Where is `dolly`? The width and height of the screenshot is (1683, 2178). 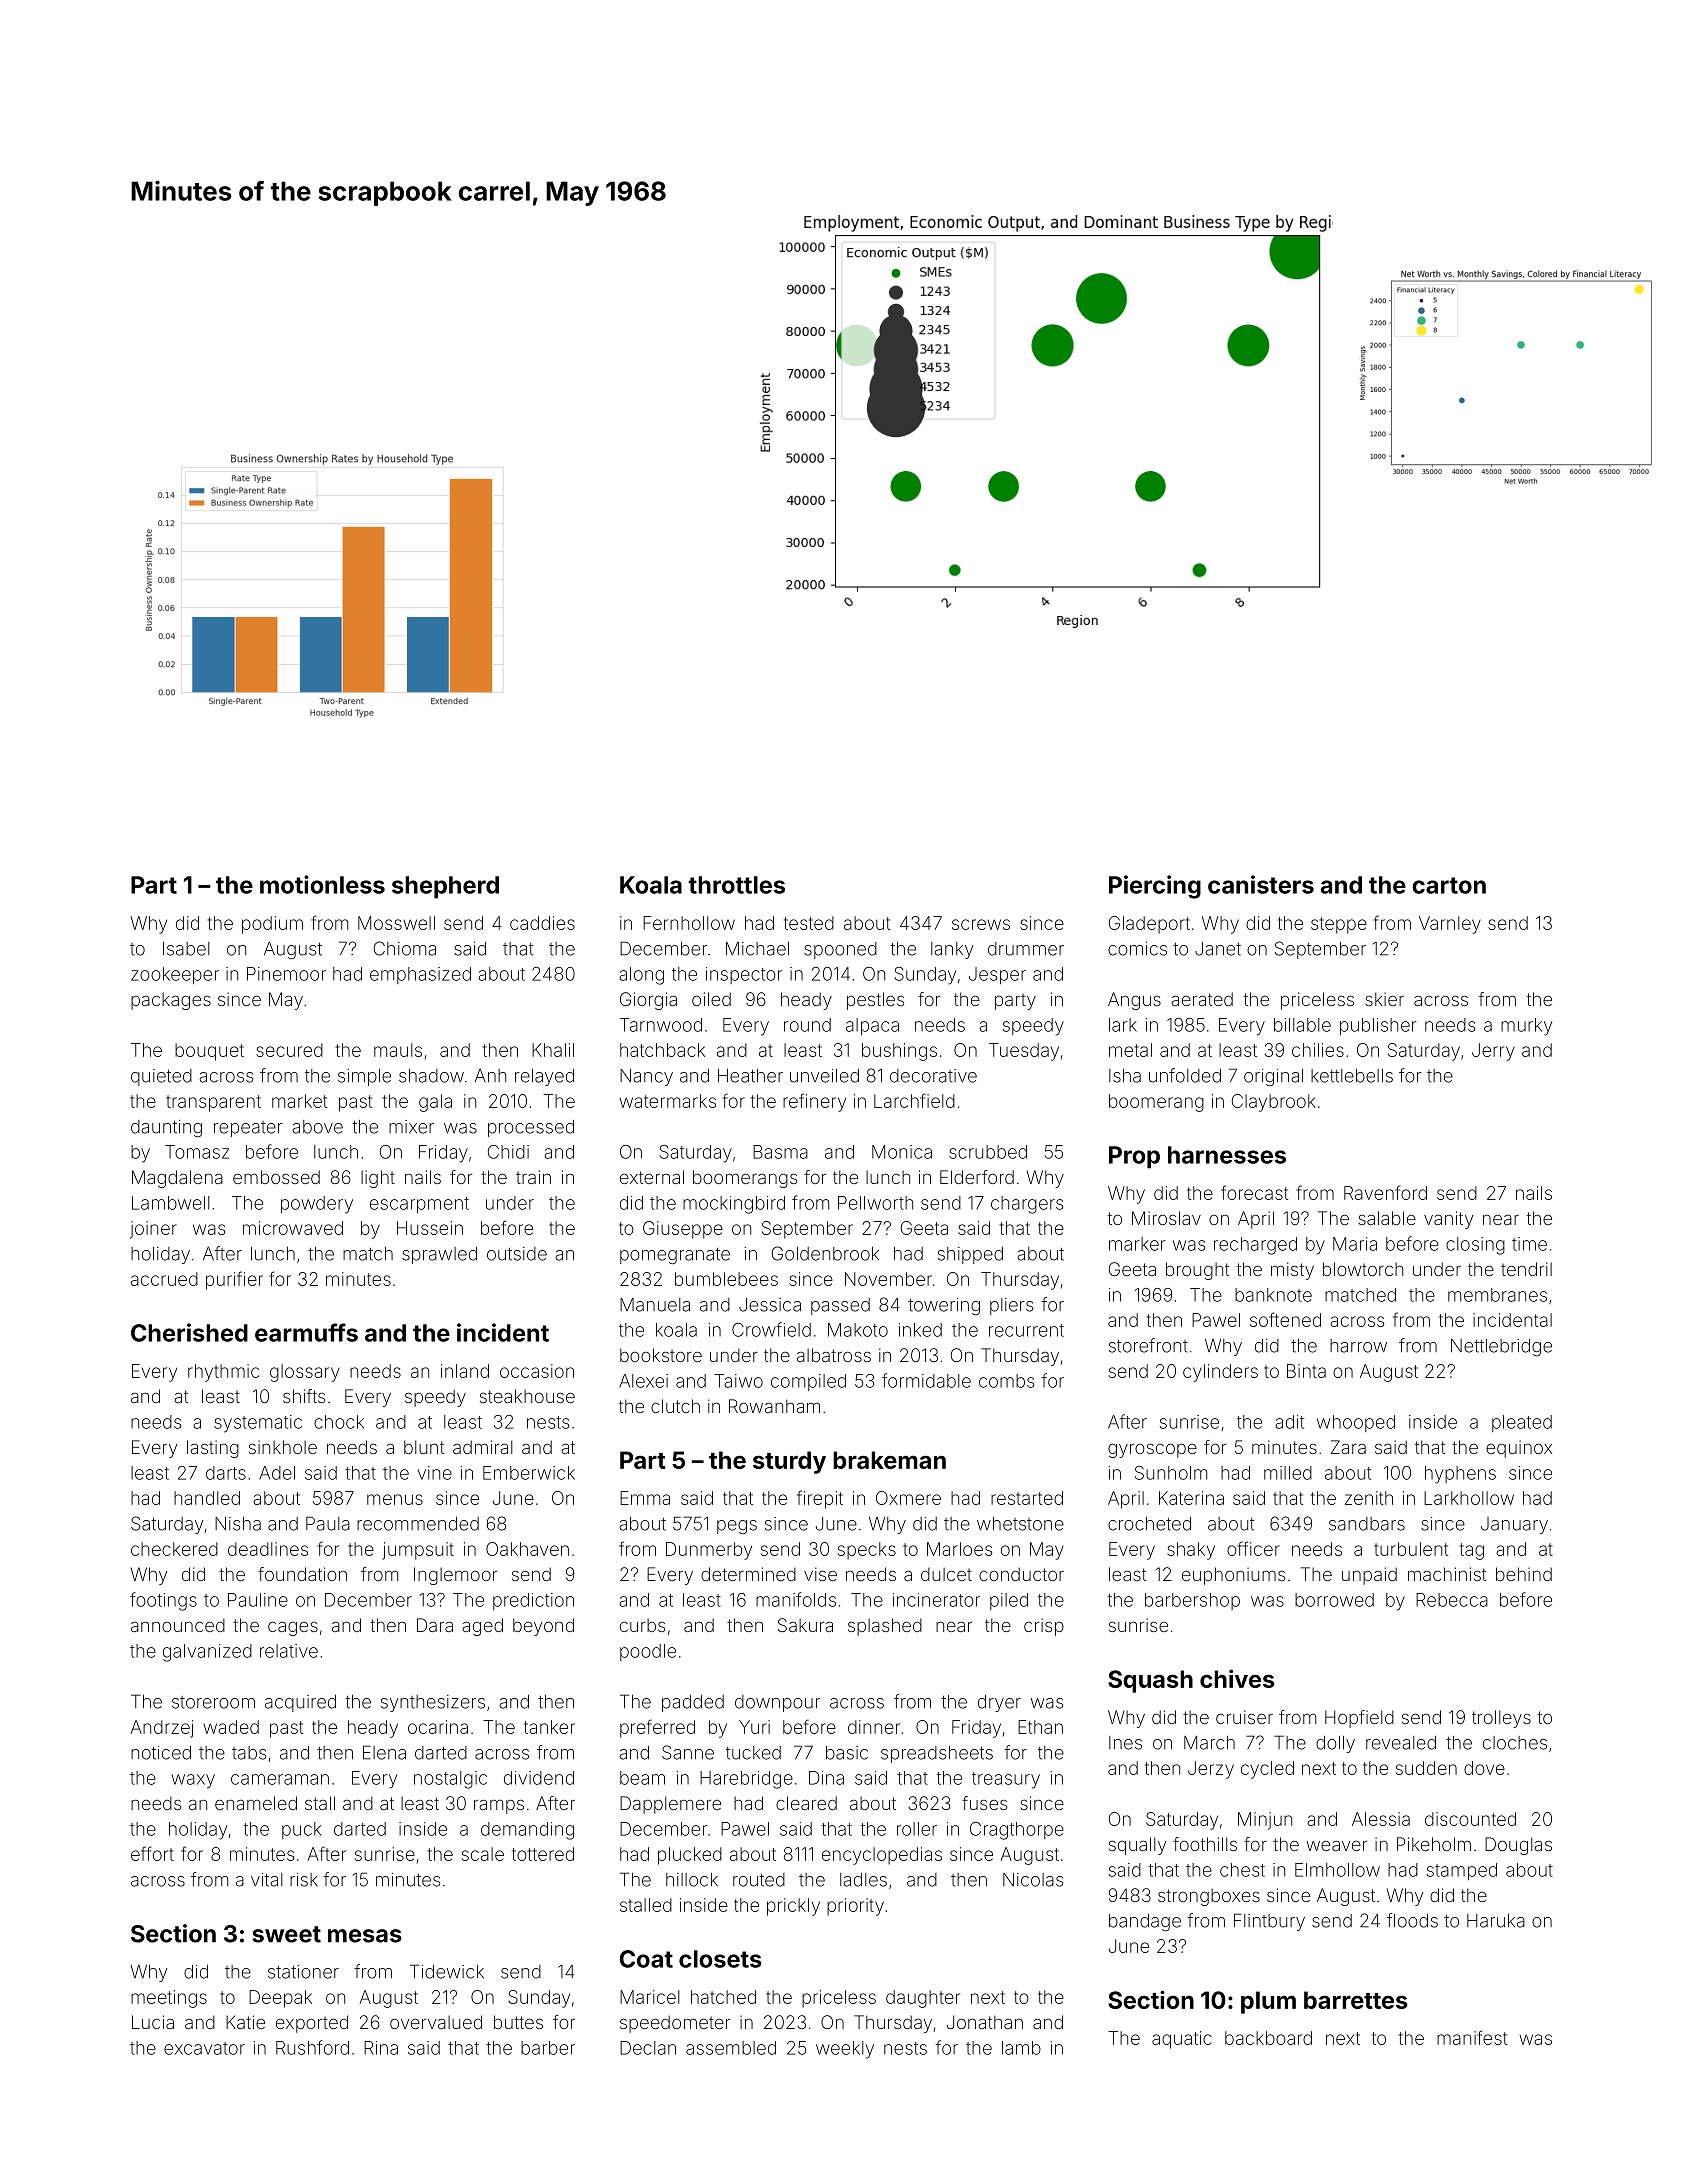 dolly is located at coordinates (1335, 1744).
